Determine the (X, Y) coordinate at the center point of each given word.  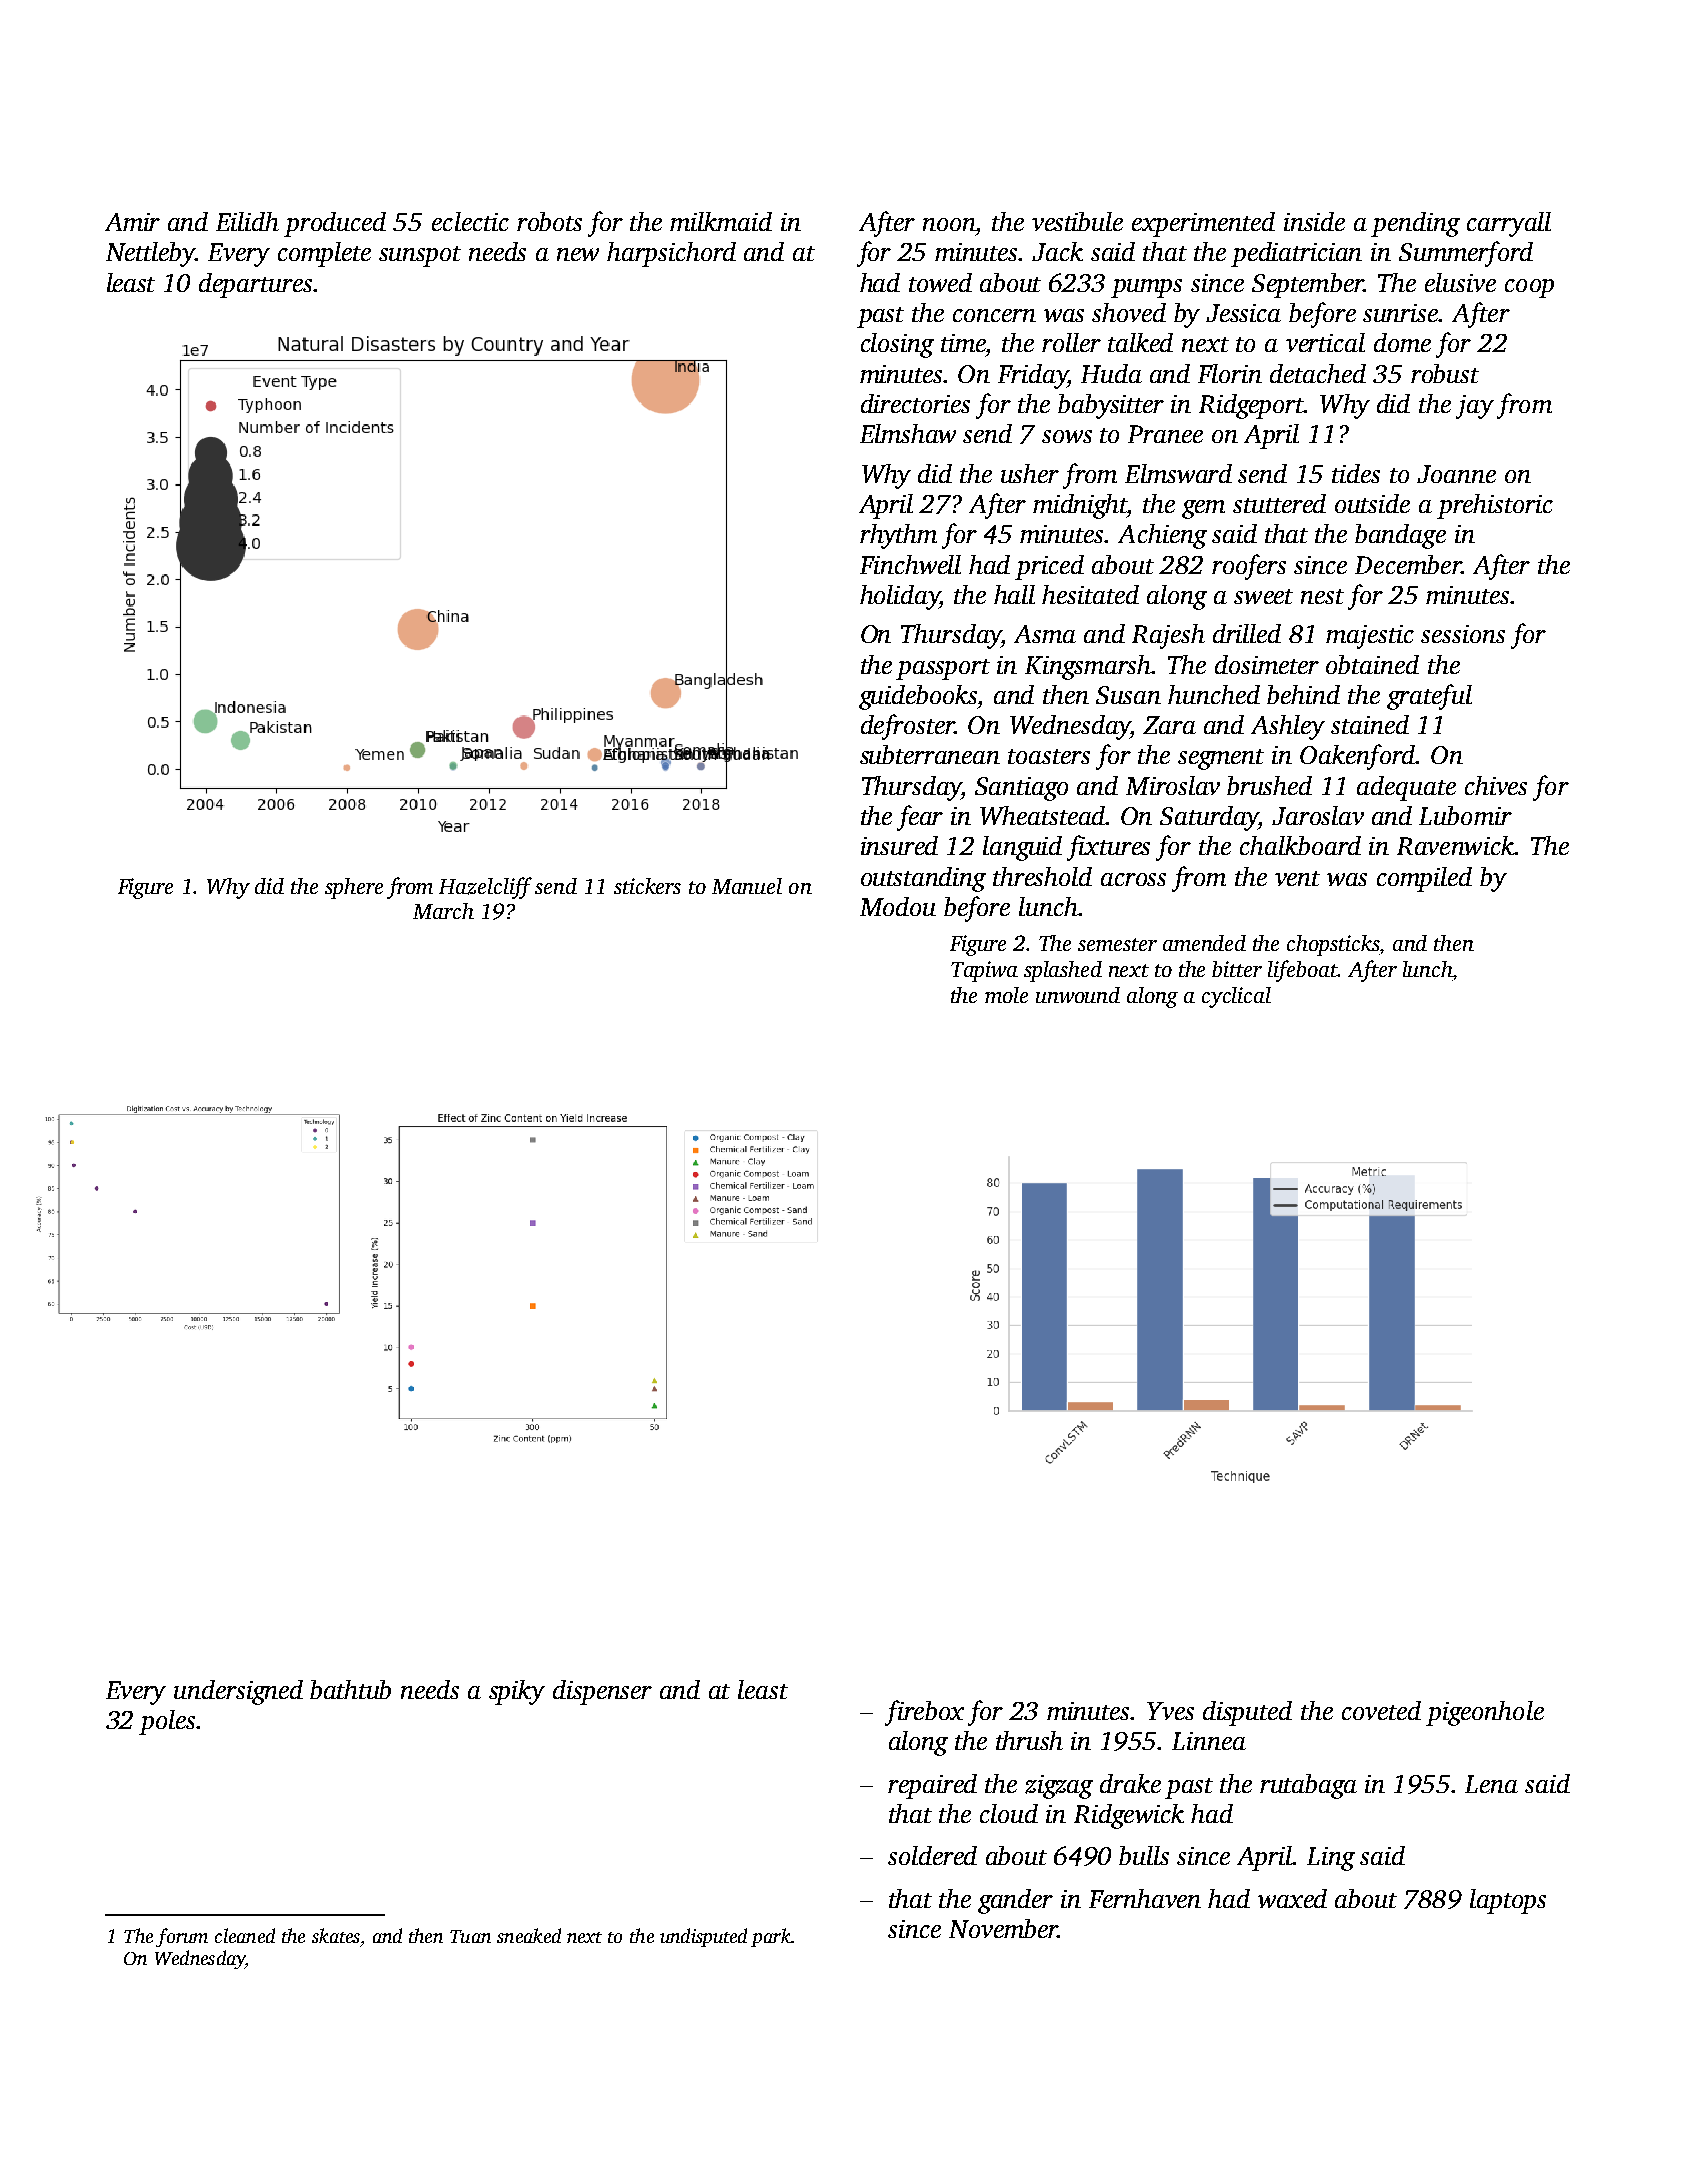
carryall (1509, 224)
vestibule (1077, 221)
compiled (1424, 879)
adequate (1406, 788)
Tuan (470, 1936)
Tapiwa (984, 971)
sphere (354, 888)
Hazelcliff (485, 888)
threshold (1042, 876)
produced (335, 224)
